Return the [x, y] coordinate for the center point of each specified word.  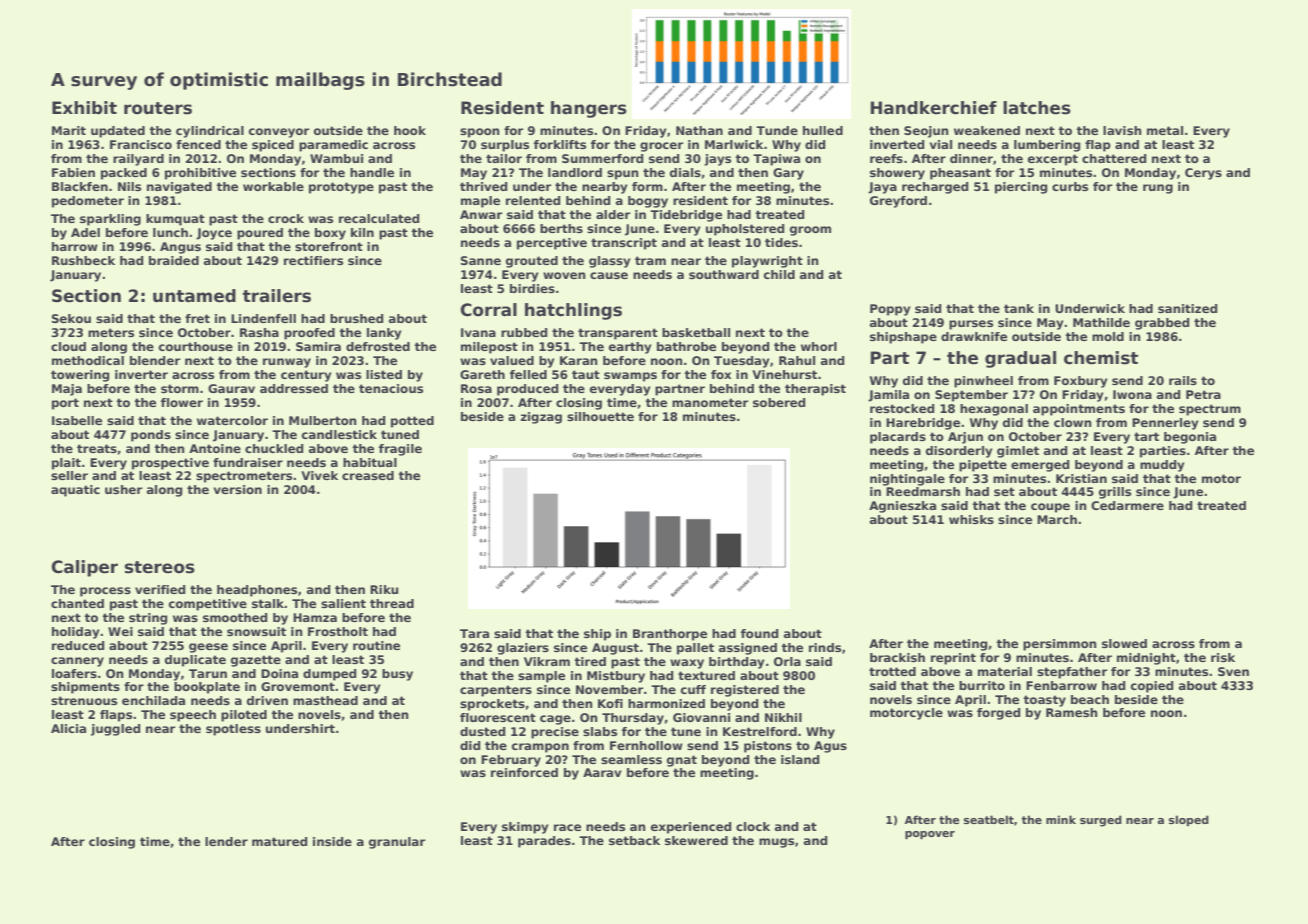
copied [1152, 687]
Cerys [1203, 174]
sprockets [492, 705]
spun [623, 175]
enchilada [153, 700]
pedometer [88, 202]
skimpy [525, 828]
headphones [257, 591]
